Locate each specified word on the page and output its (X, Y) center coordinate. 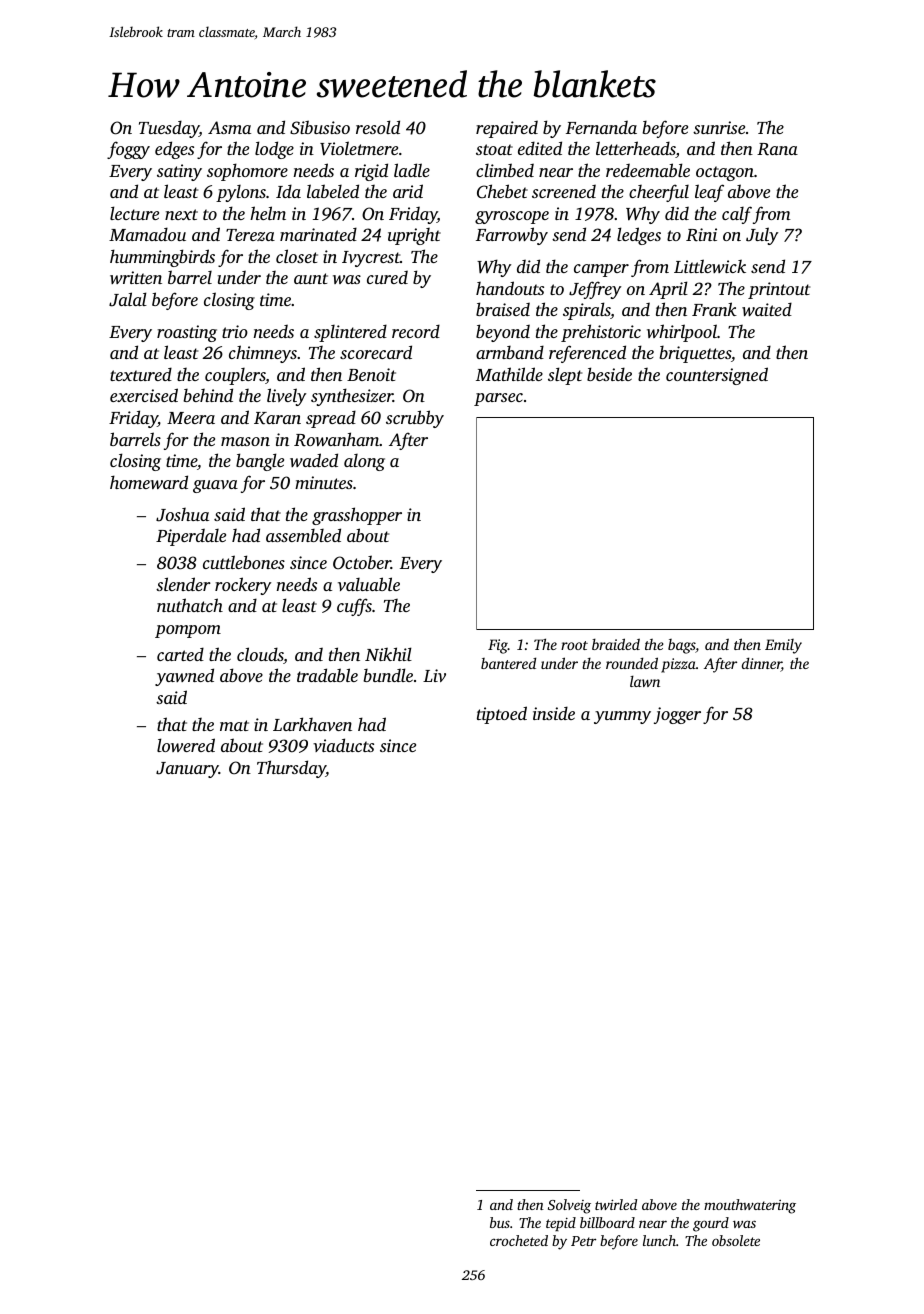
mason (245, 441)
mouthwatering (750, 1206)
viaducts (343, 745)
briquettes (695, 354)
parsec (498, 399)
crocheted (519, 1240)
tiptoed (502, 715)
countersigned (717, 376)
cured (387, 277)
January (187, 770)
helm (268, 213)
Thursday (291, 769)
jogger (677, 715)
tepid (561, 1224)
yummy (622, 717)
